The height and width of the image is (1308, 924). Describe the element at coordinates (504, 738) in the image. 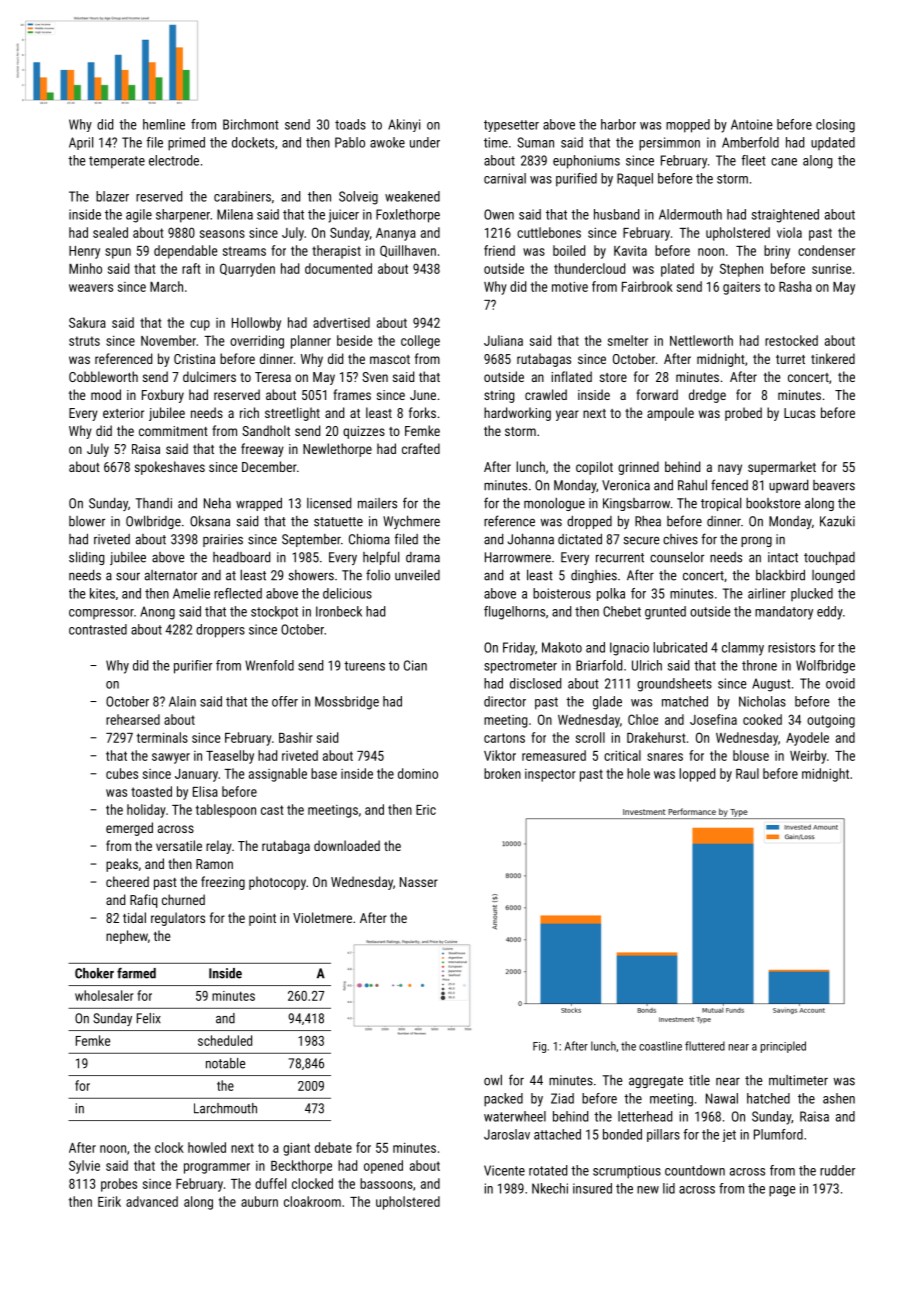

I see `cartons` at that location.
